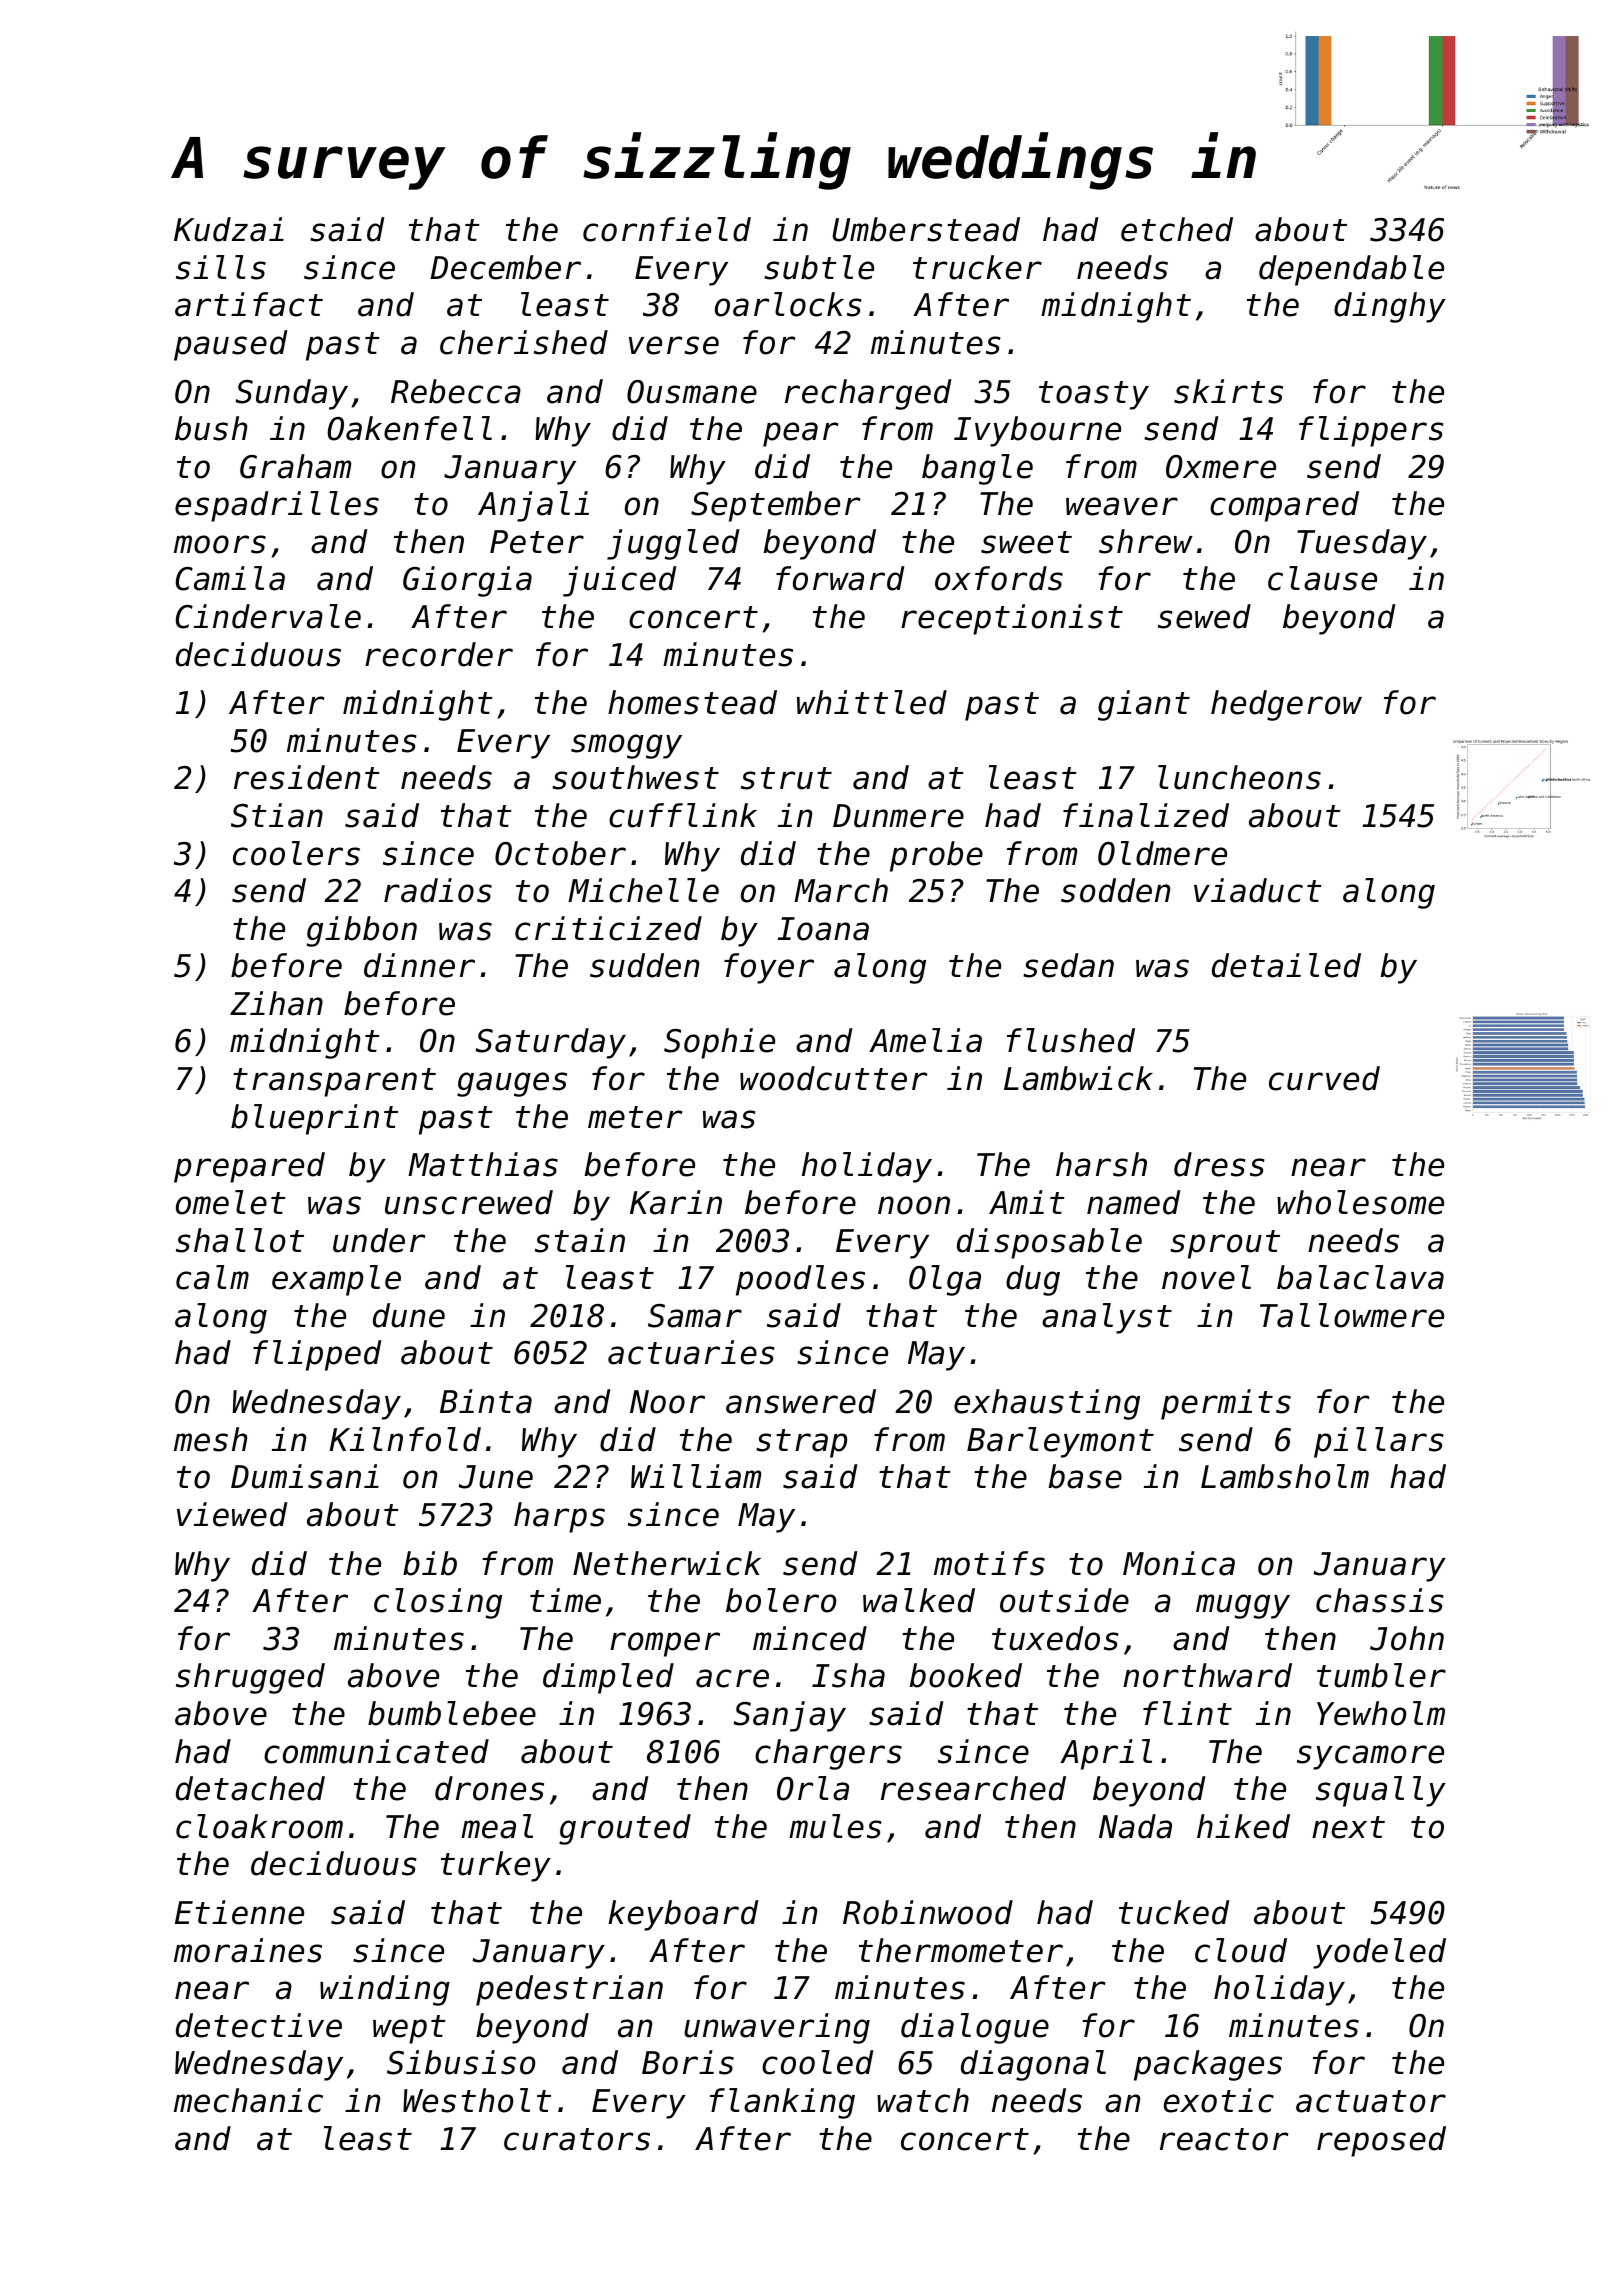 The height and width of the image is (2292, 1620). Describe the element at coordinates (1177, 229) in the image. I see `etched` at that location.
